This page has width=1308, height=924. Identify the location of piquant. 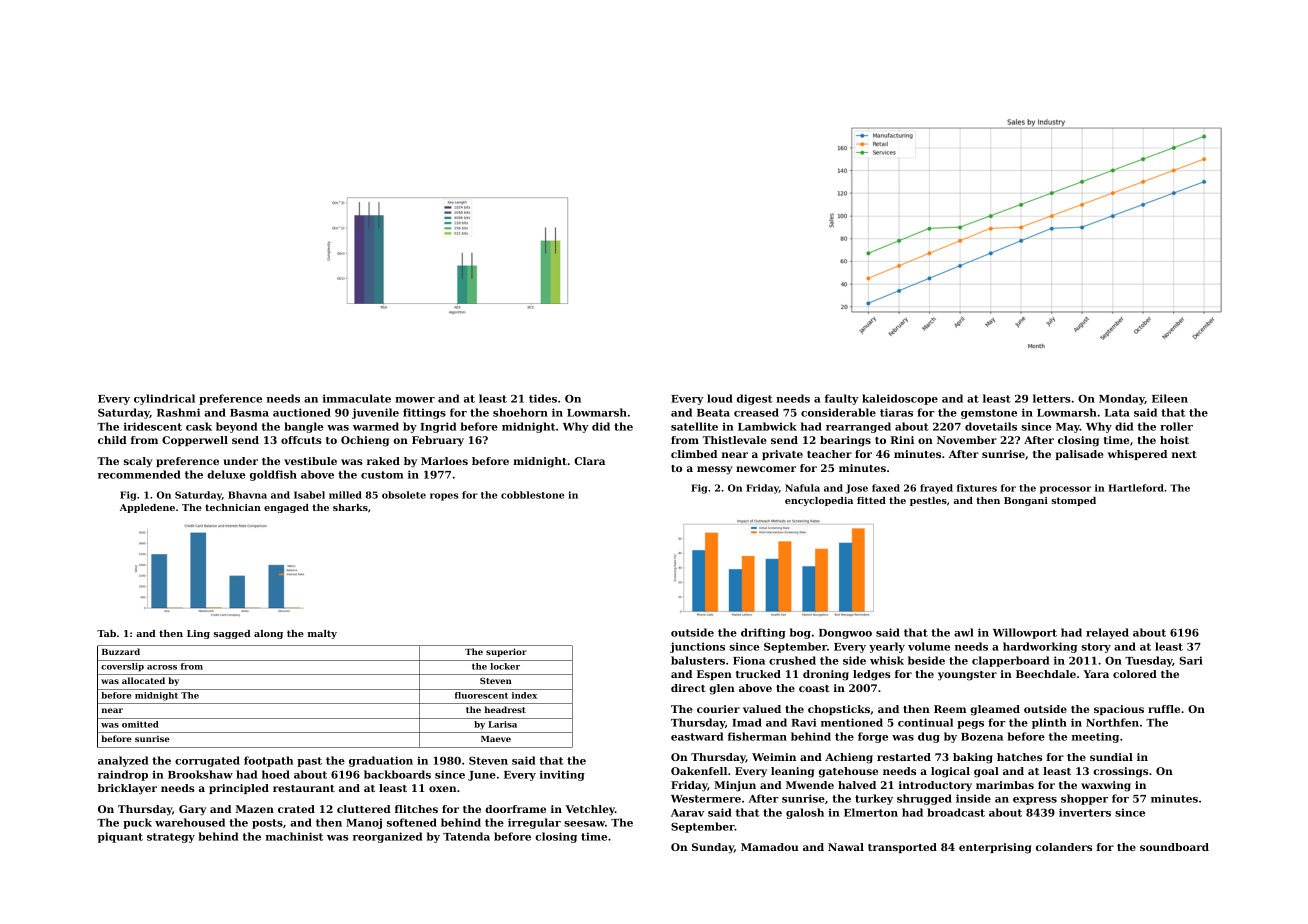
(120, 837).
